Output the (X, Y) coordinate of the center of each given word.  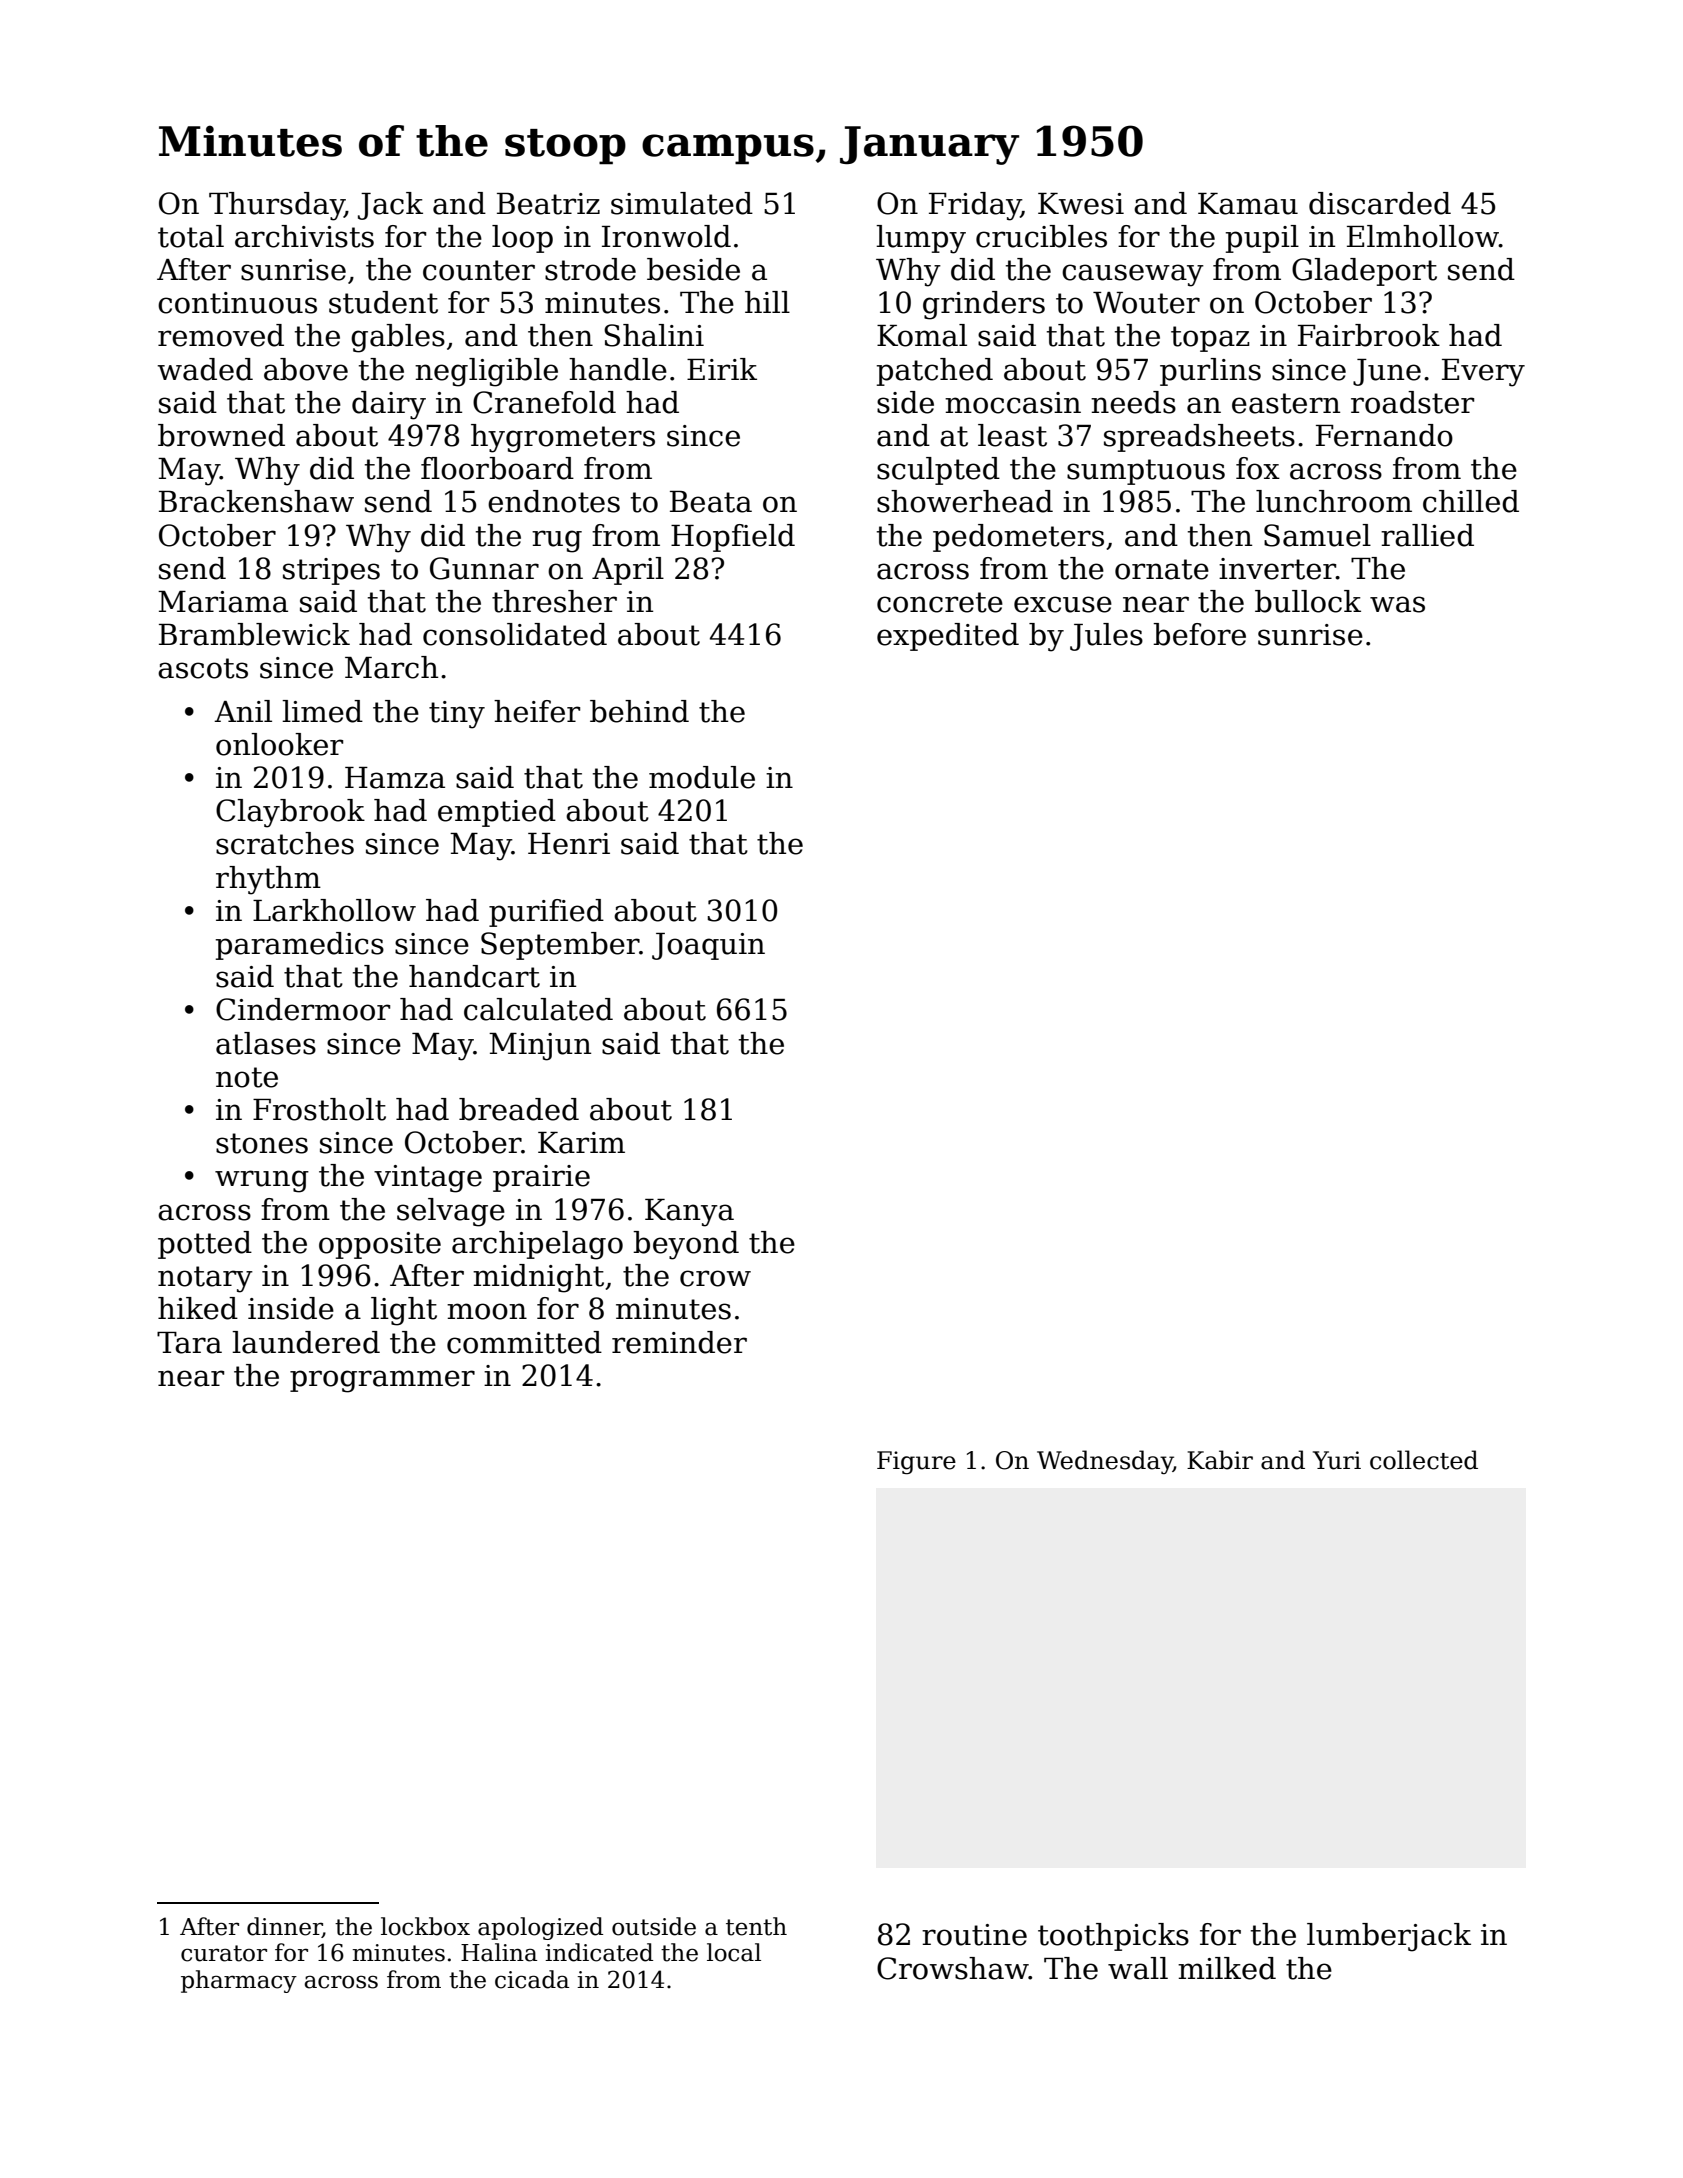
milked (1227, 1968)
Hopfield (733, 538)
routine (974, 1935)
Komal (922, 335)
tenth (756, 1926)
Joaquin (708, 946)
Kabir (1220, 1460)
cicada (532, 1979)
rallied (1427, 535)
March (391, 667)
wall (1138, 1968)
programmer (382, 1381)
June (1387, 372)
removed (221, 335)
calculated (538, 1009)
